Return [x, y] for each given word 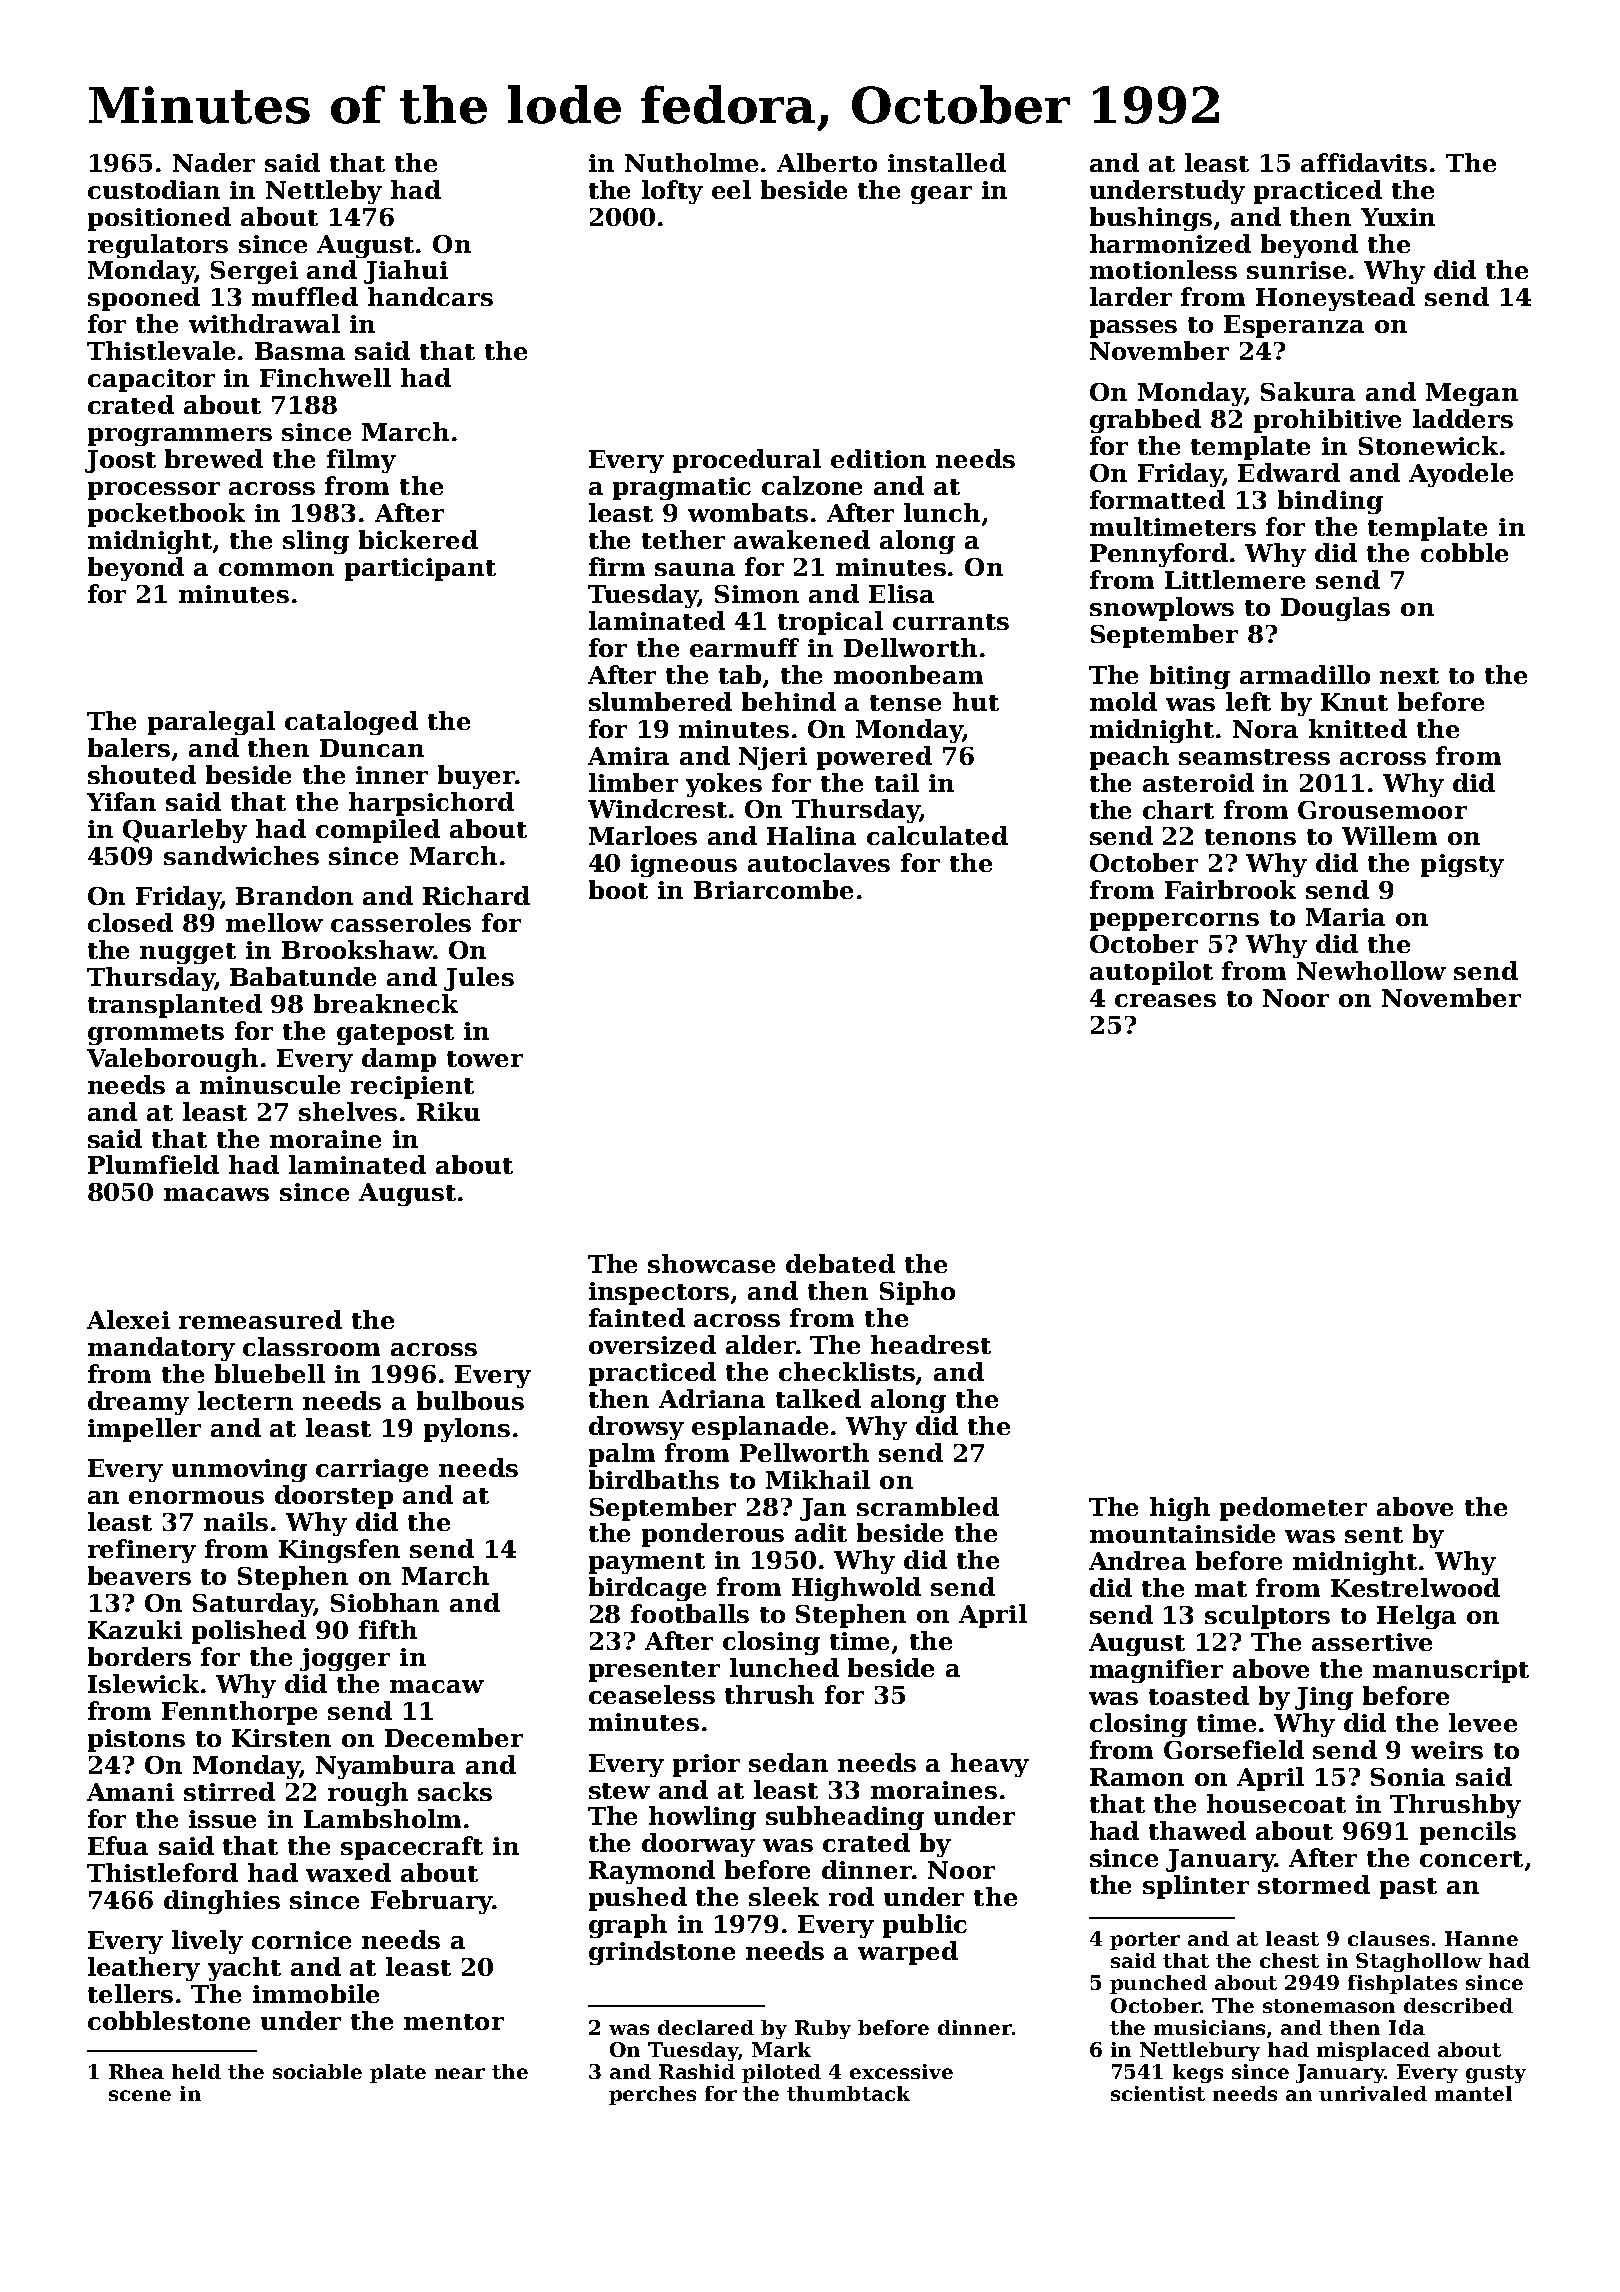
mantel [1473, 2093]
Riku [448, 1111]
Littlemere [1235, 579]
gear [941, 195]
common [276, 569]
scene [140, 2095]
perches [652, 2095]
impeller [144, 1430]
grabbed [1145, 421]
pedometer [1293, 1509]
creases [1165, 1000]
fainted [637, 1317]
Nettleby [324, 192]
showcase [711, 1263]
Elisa [901, 593]
